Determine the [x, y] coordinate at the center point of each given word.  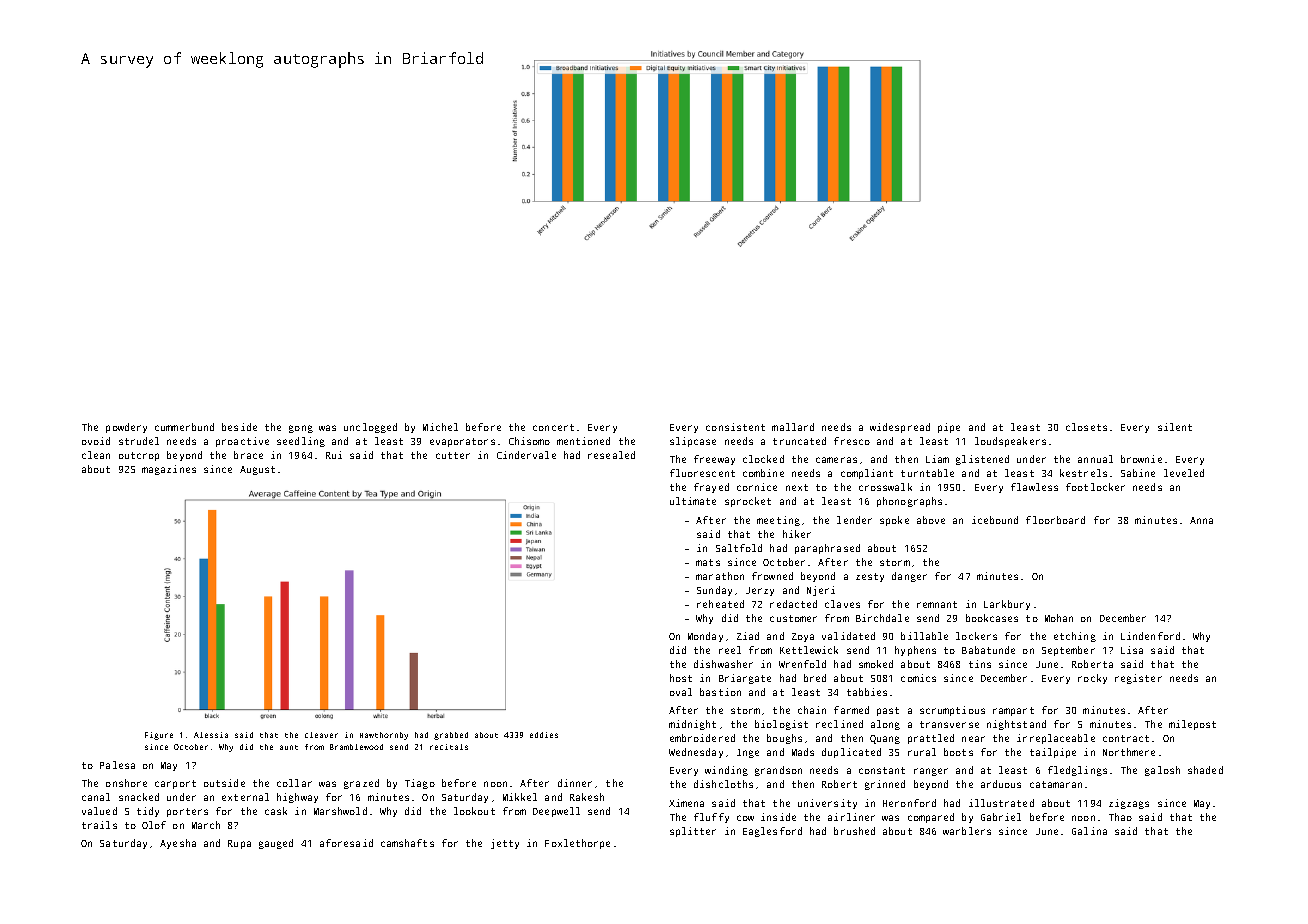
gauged [276, 844]
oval [681, 692]
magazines [169, 470]
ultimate [693, 501]
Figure [159, 736]
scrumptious [952, 711]
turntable [927, 473]
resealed [611, 455]
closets [1086, 427]
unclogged [370, 428]
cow [745, 818]
